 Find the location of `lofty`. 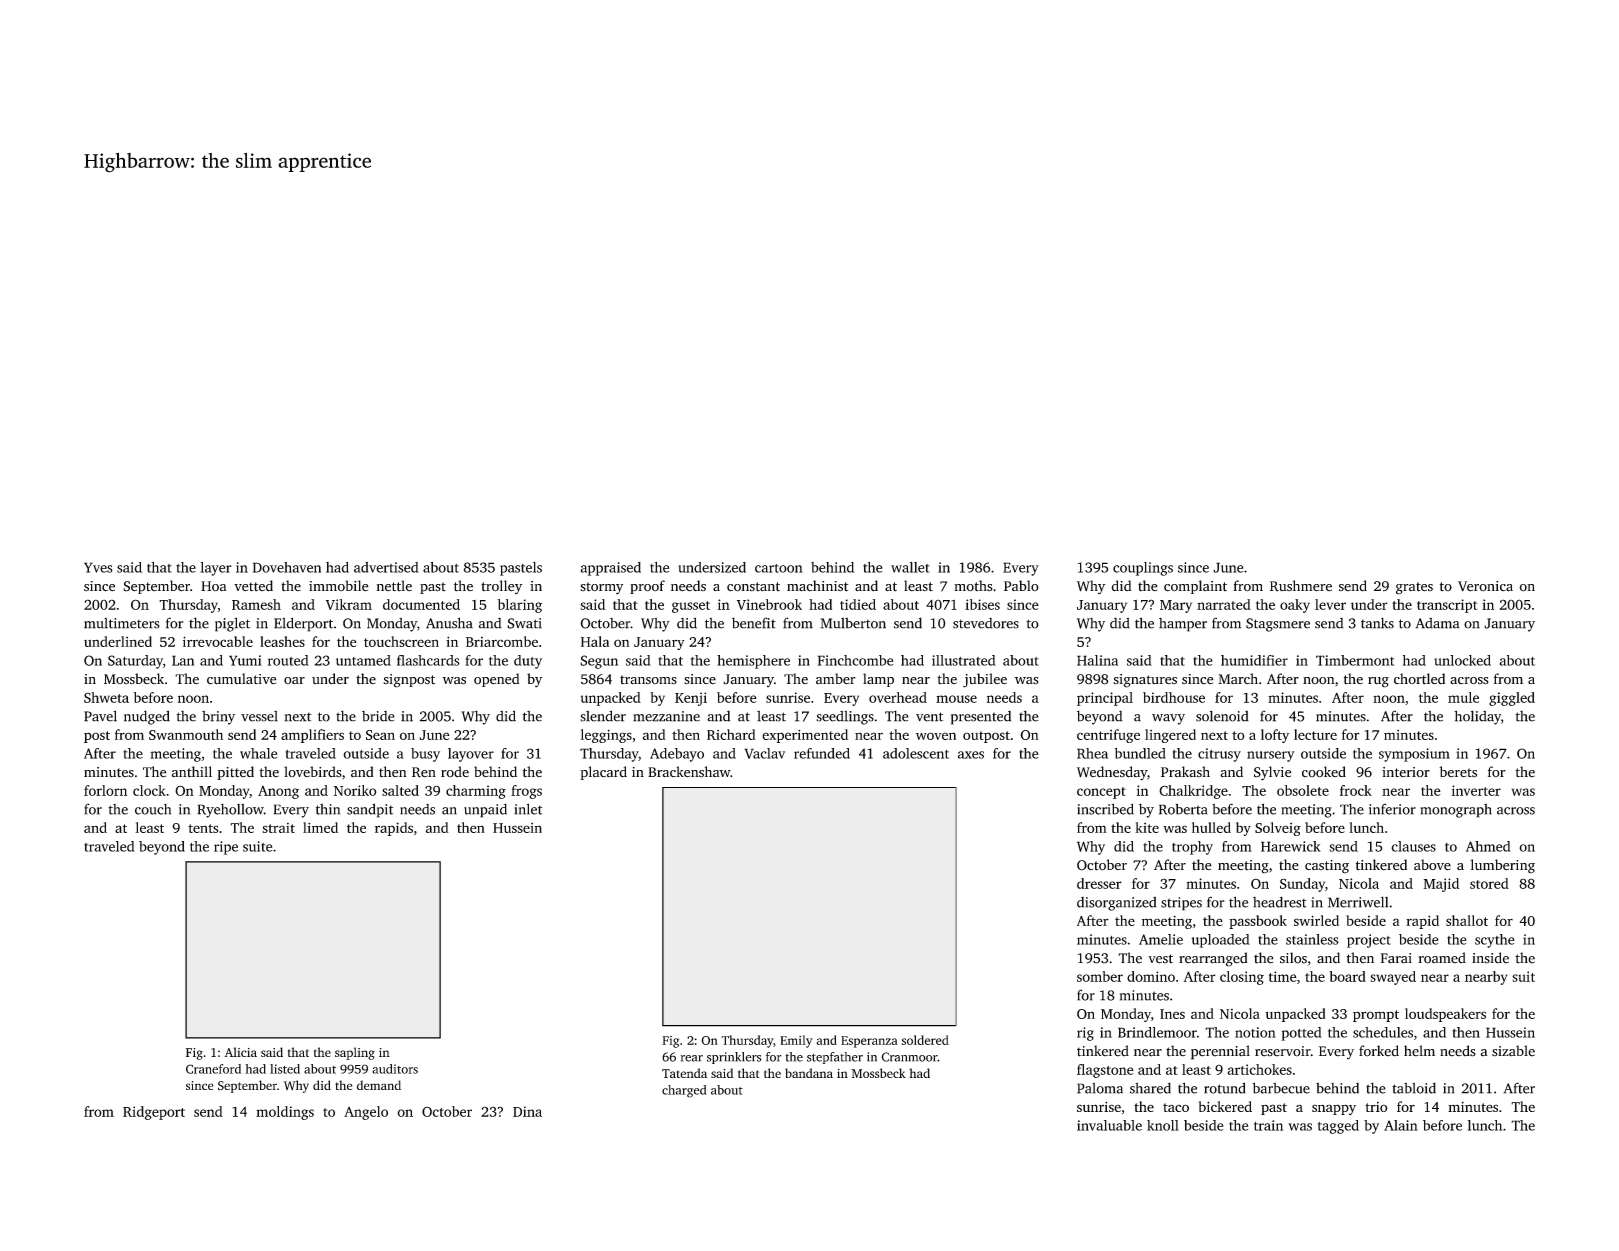

lofty is located at coordinates (1275, 736).
